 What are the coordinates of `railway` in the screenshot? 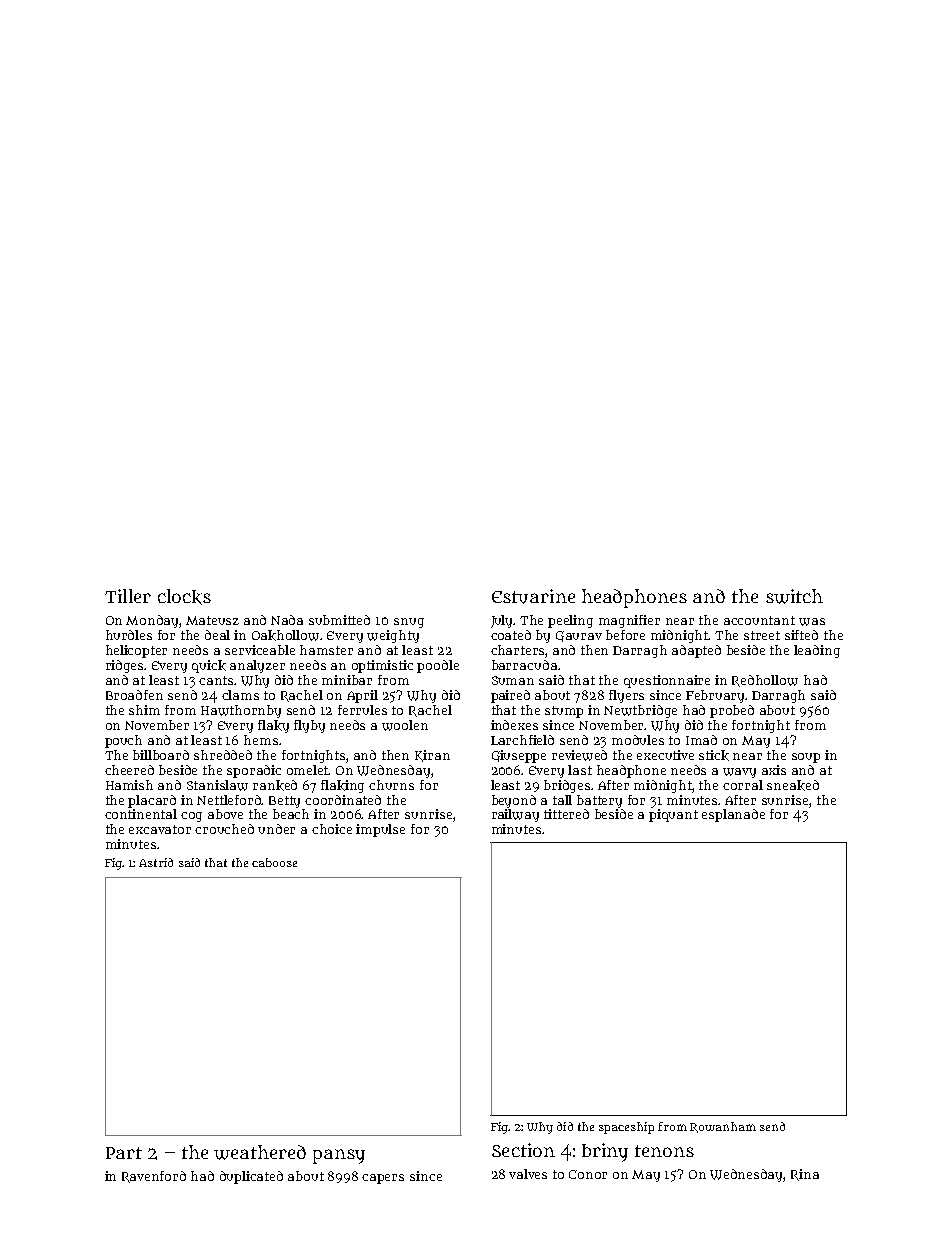 It's located at (515, 815).
